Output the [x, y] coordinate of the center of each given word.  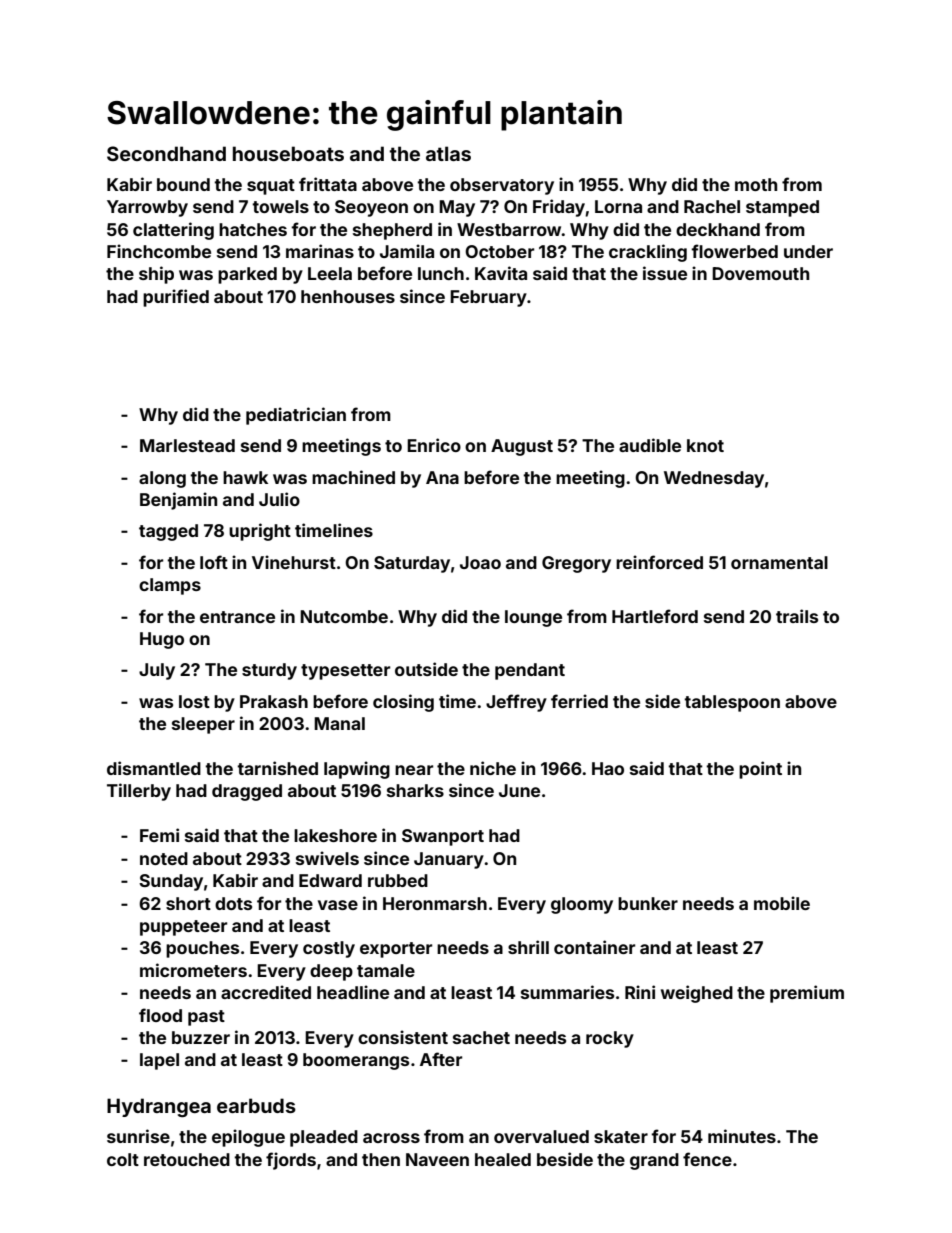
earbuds [256, 1105]
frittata [328, 184]
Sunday [171, 882]
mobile [782, 903]
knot [705, 445]
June [519, 790]
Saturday [412, 564]
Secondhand [166, 153]
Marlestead [187, 445]
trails [797, 616]
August [522, 447]
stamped [782, 208]
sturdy [269, 671]
